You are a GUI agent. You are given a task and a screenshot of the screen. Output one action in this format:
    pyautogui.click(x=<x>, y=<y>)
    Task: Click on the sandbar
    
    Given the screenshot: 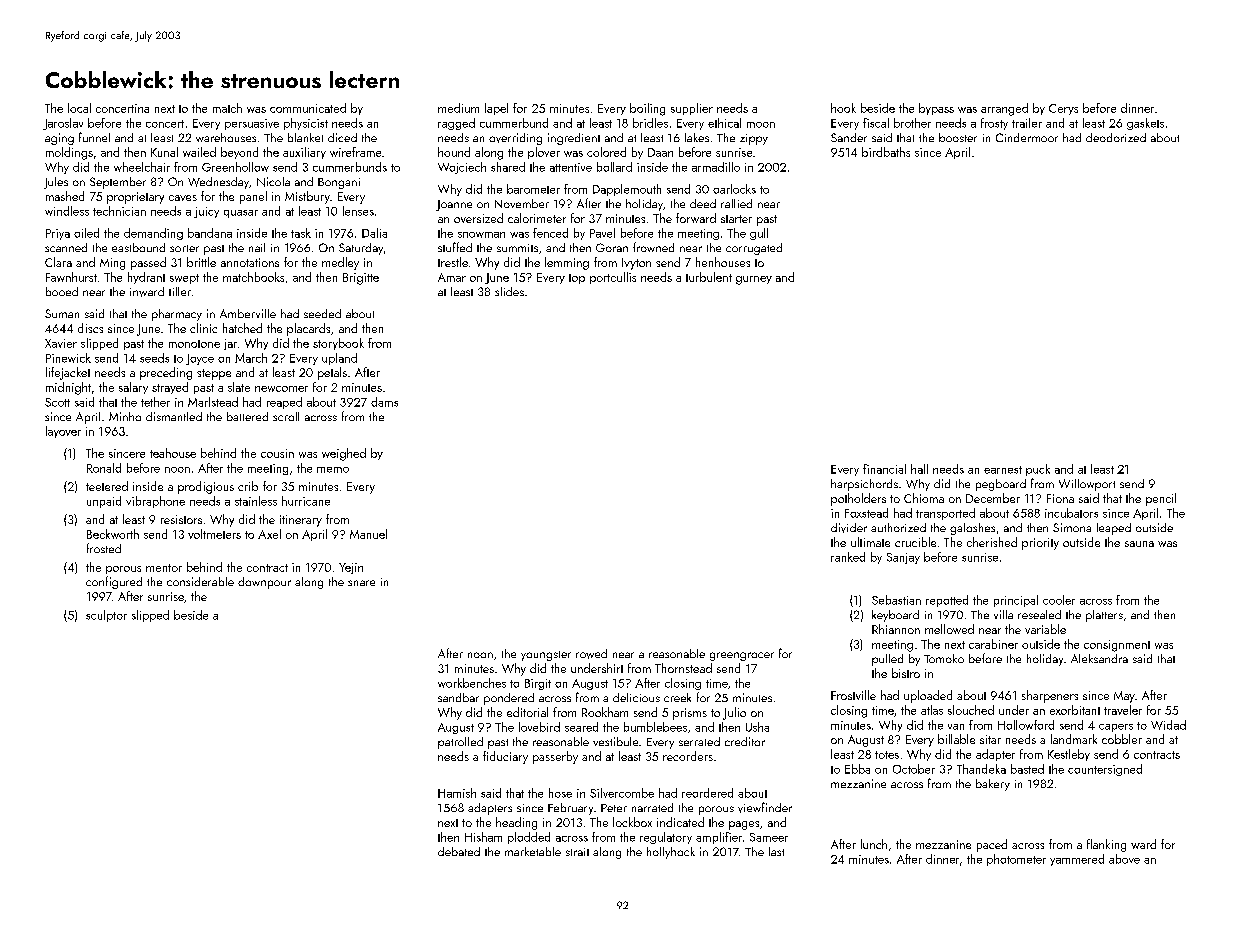 What is the action you would take?
    pyautogui.click(x=458, y=697)
